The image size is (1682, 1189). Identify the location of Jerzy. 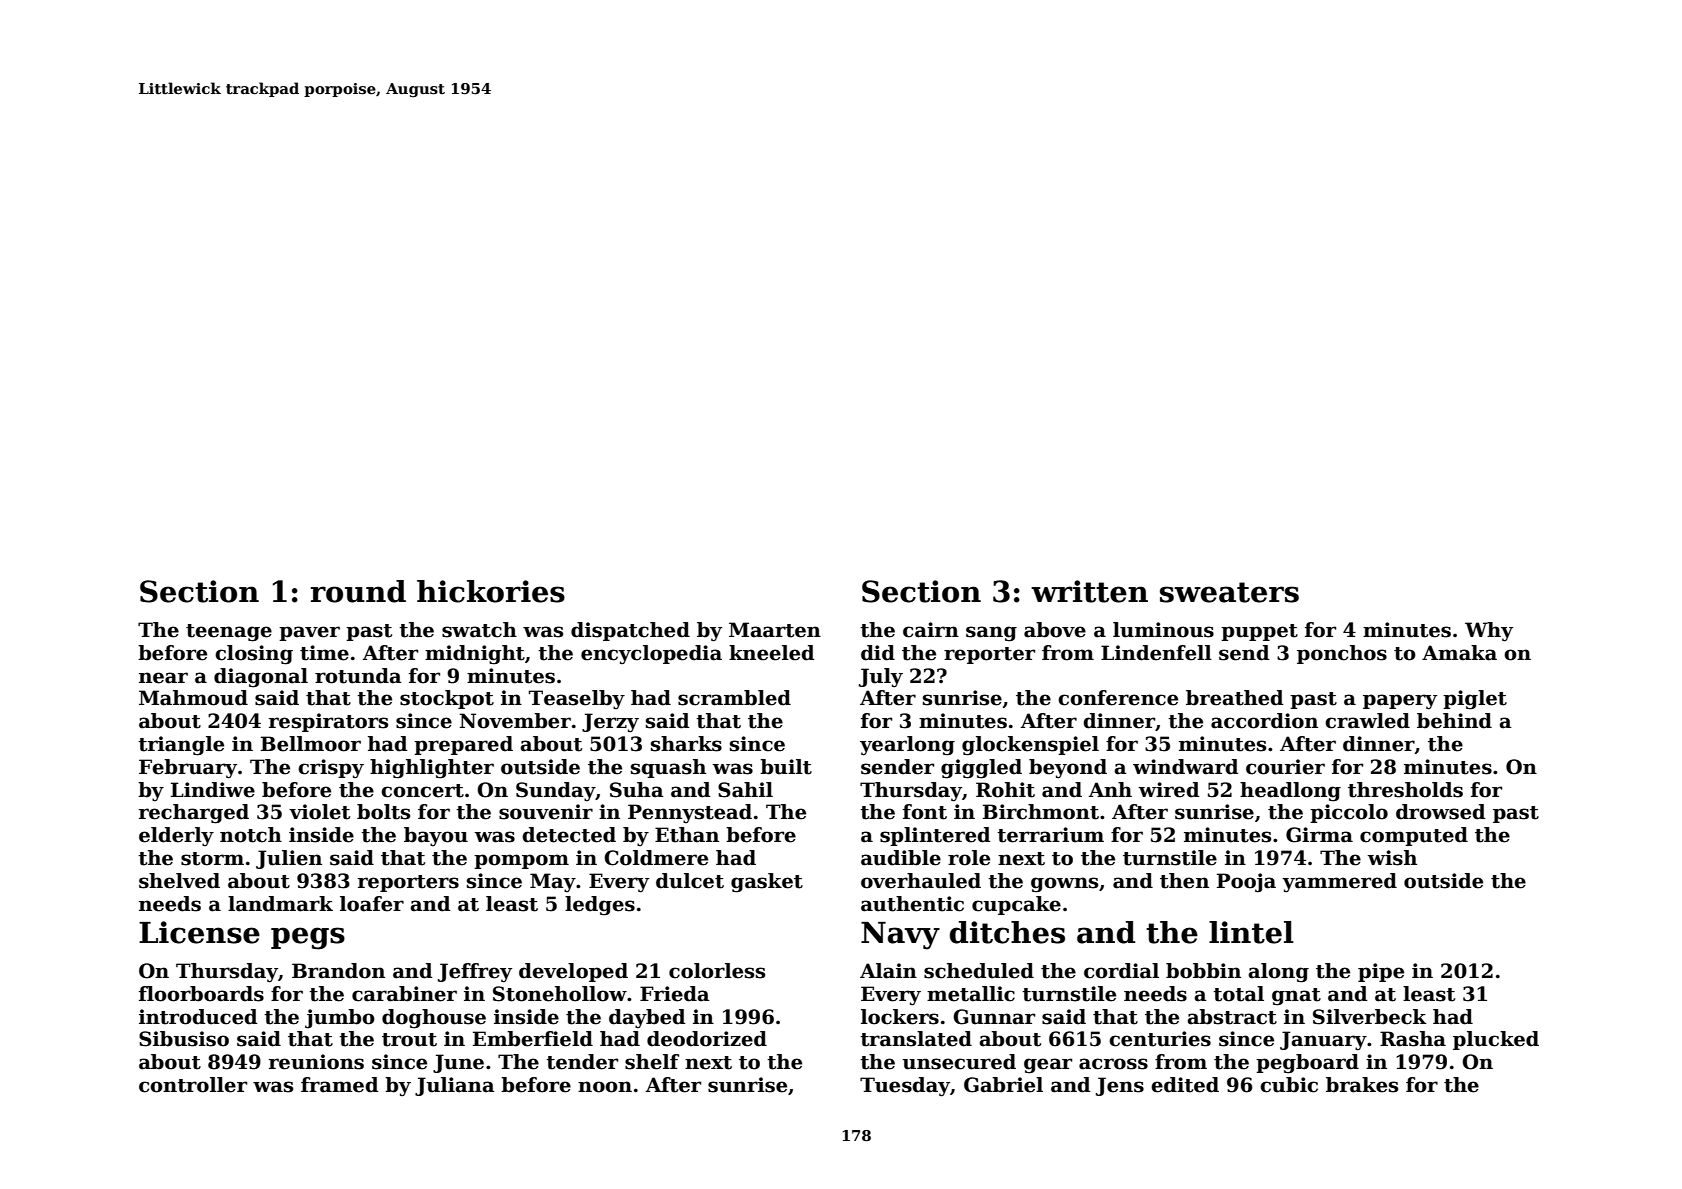
(610, 723).
